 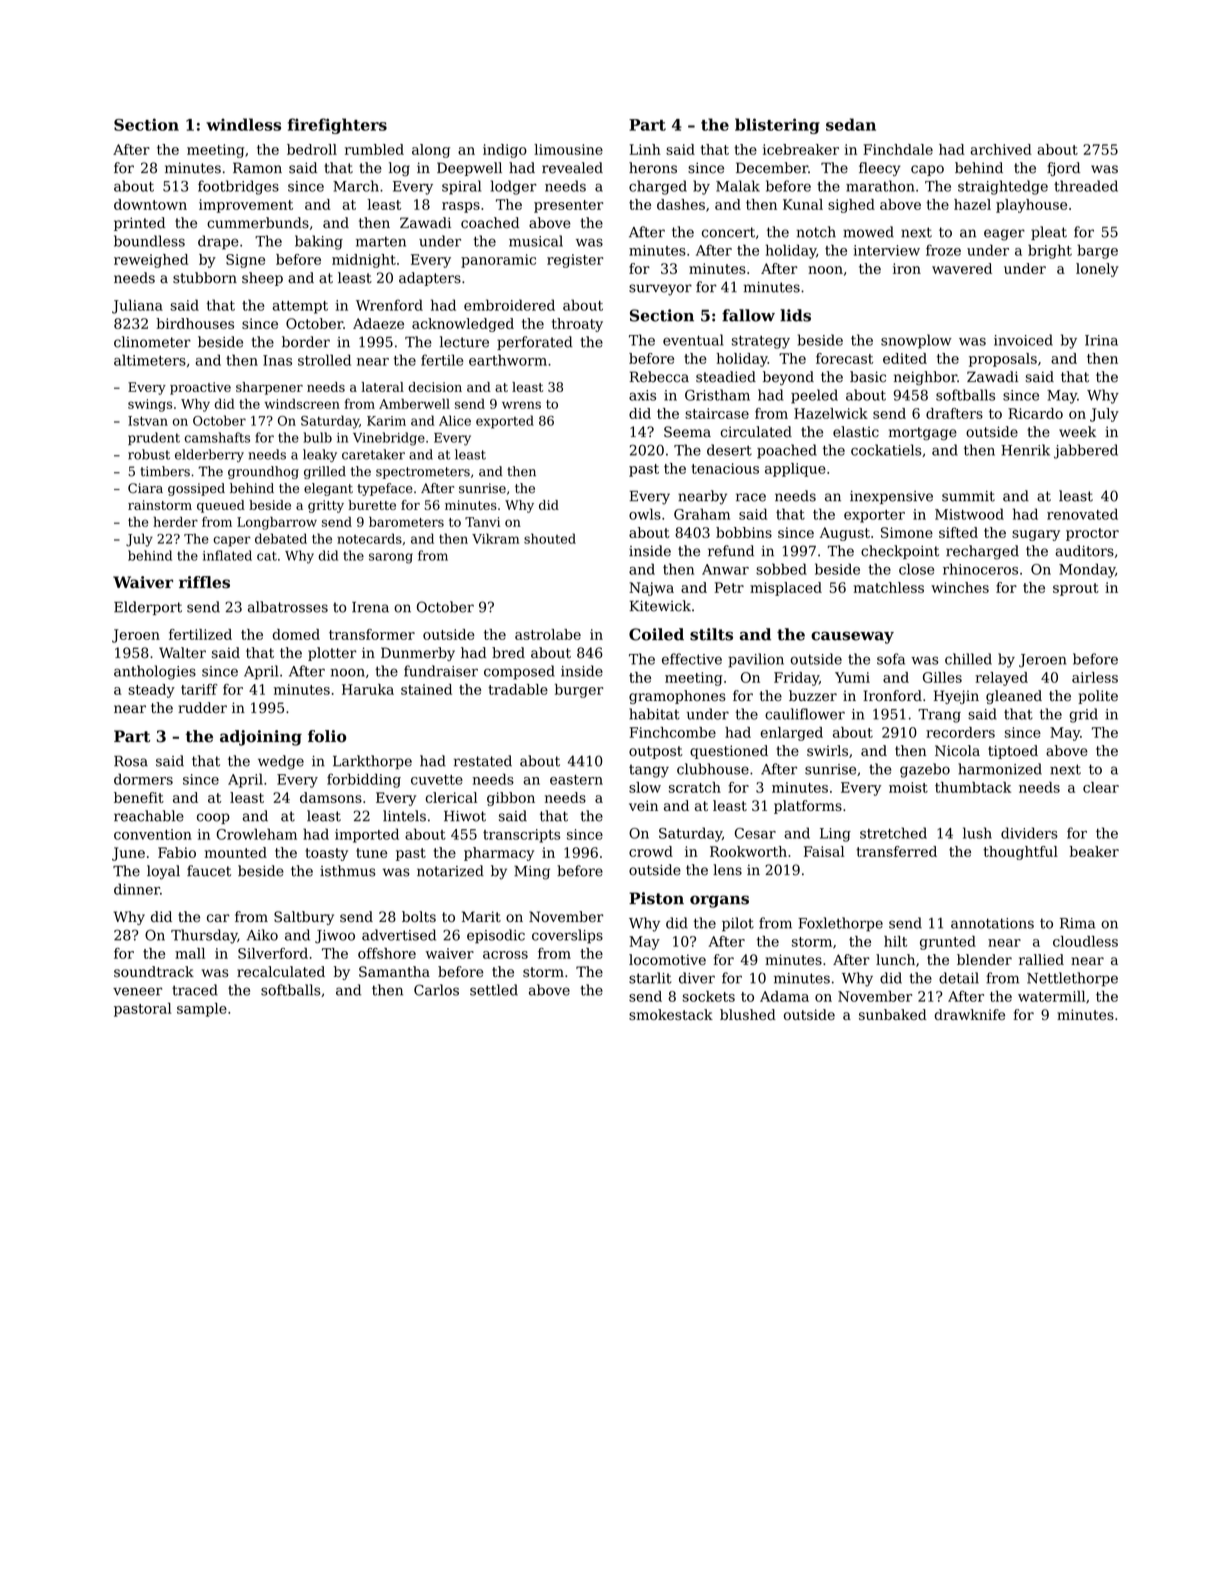 What do you see at coordinates (969, 514) in the screenshot?
I see `Mistwood` at bounding box center [969, 514].
